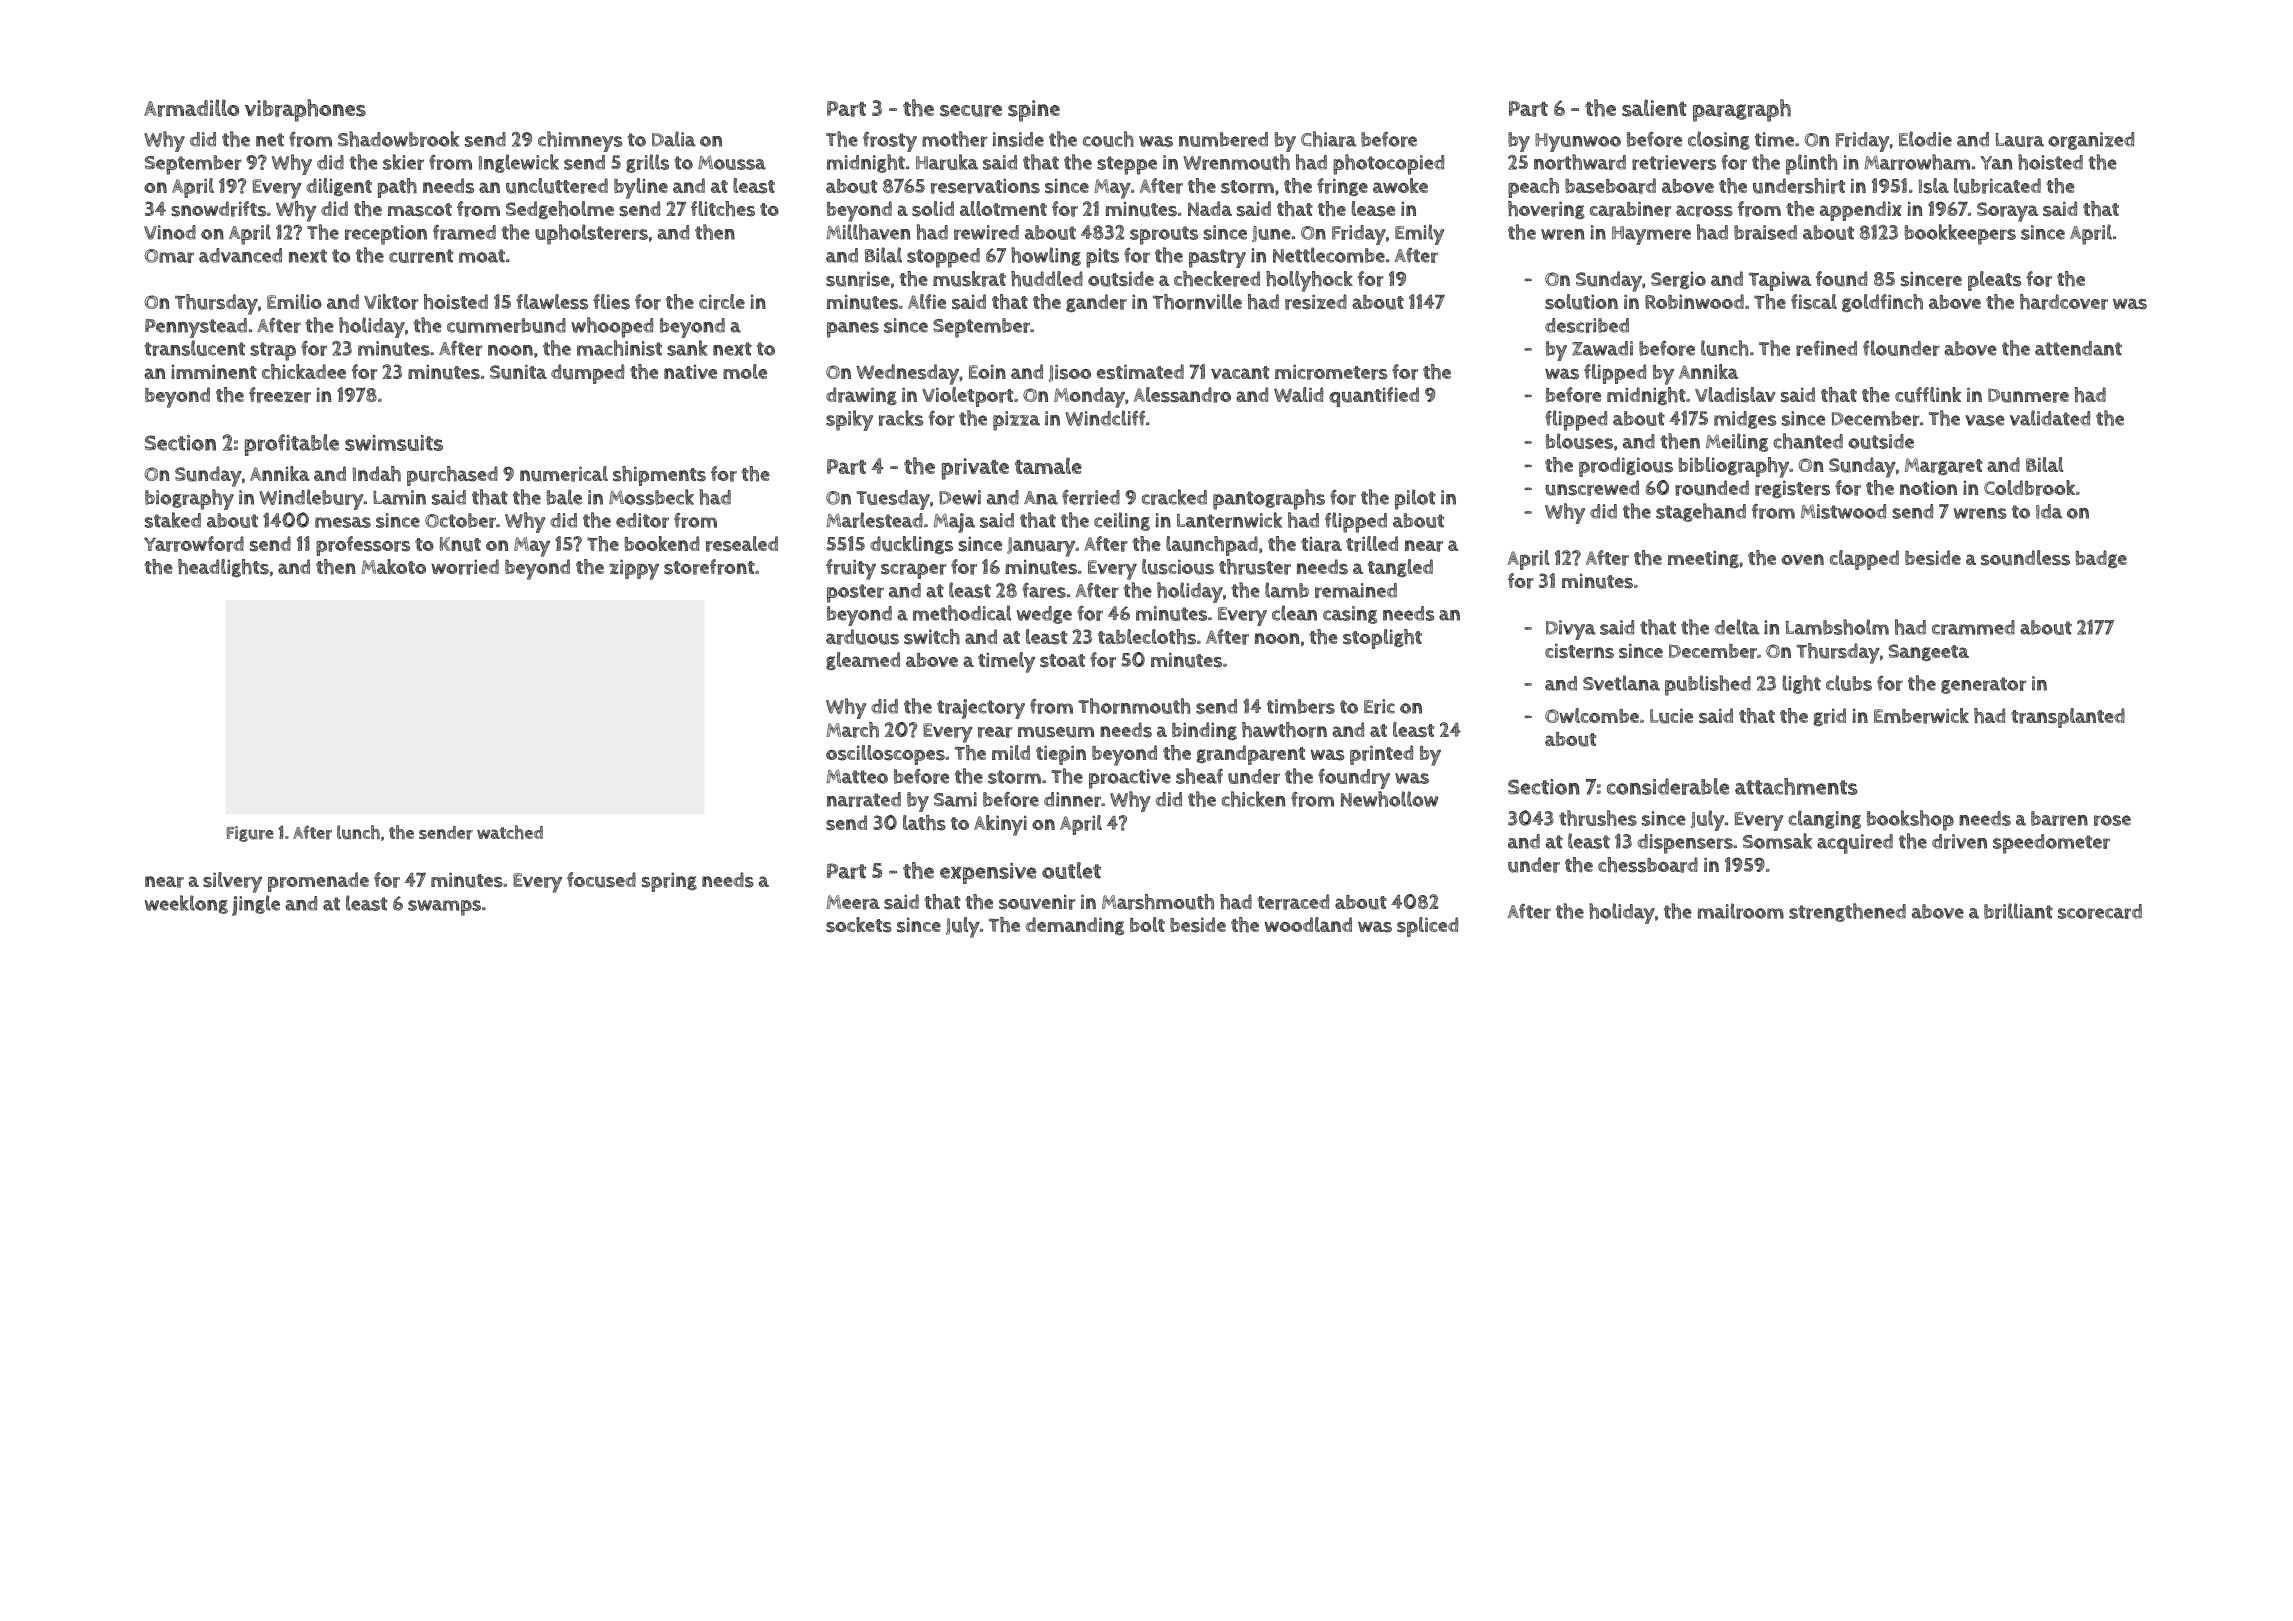 Image resolution: width=2293 pixels, height=1621 pixels. What do you see at coordinates (510, 832) in the document?
I see `watched` at bounding box center [510, 832].
